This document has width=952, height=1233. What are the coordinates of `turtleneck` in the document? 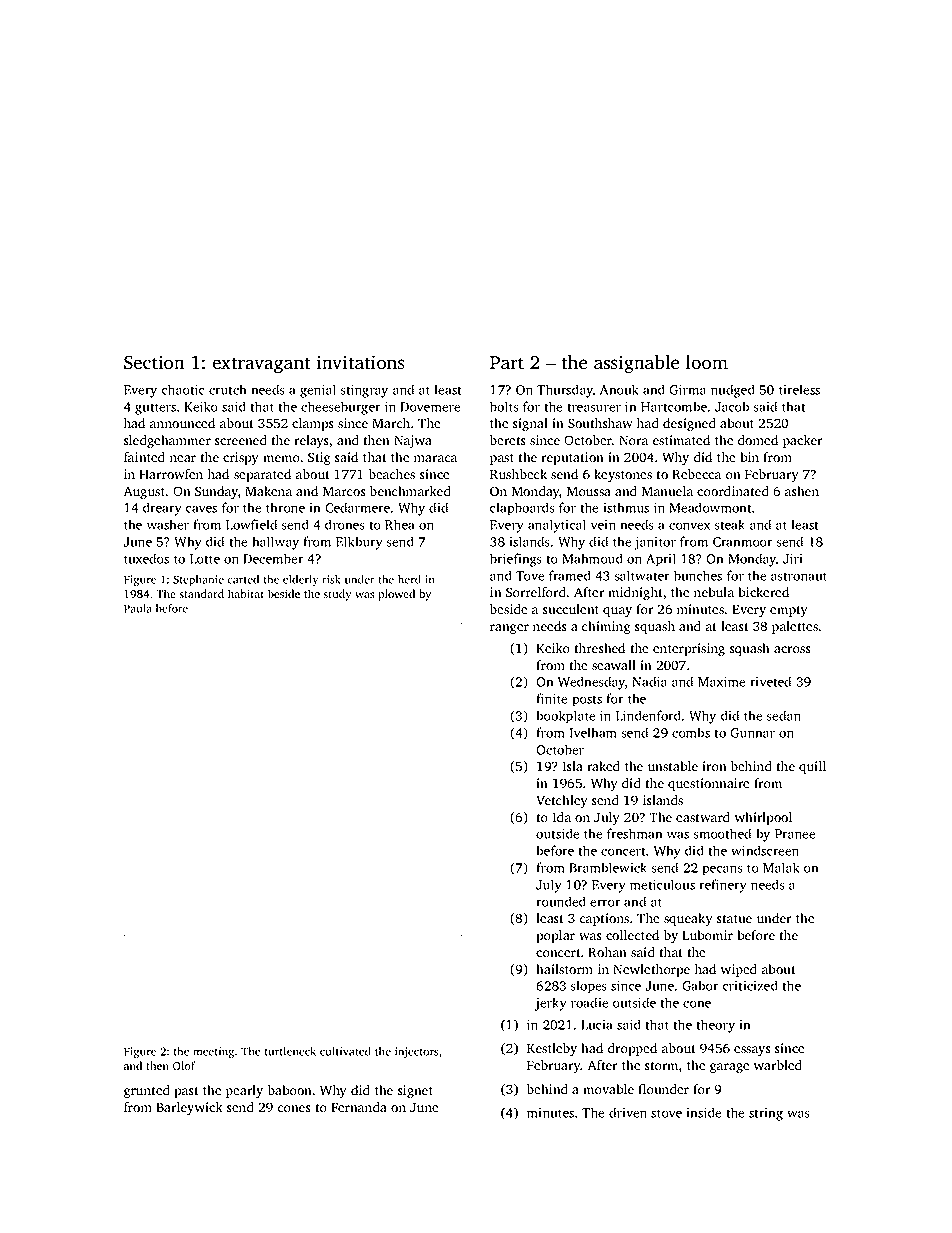 It's located at (290, 1051).
